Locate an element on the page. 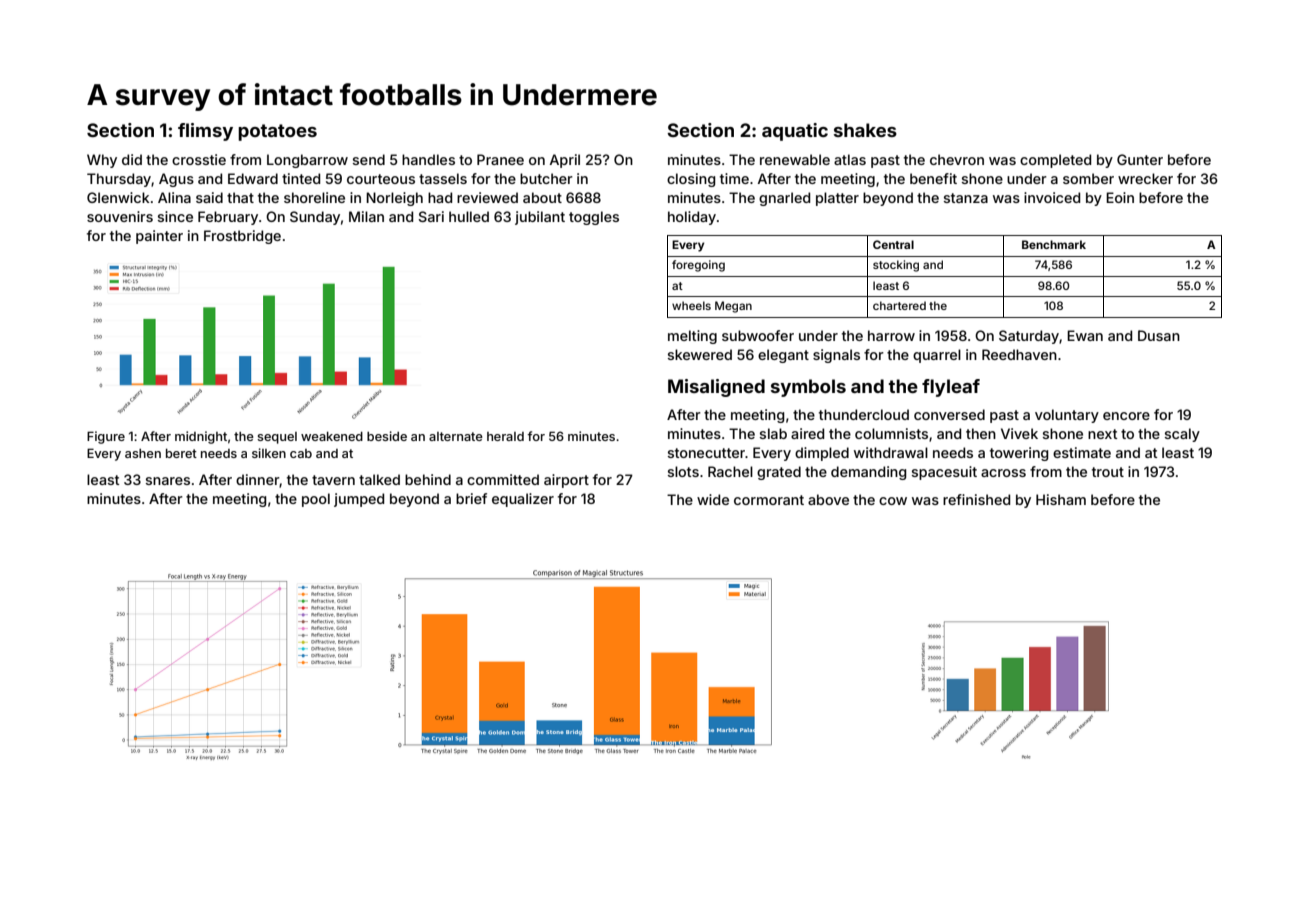 The width and height of the page is (1308, 924). voluntary is located at coordinates (1067, 416).
